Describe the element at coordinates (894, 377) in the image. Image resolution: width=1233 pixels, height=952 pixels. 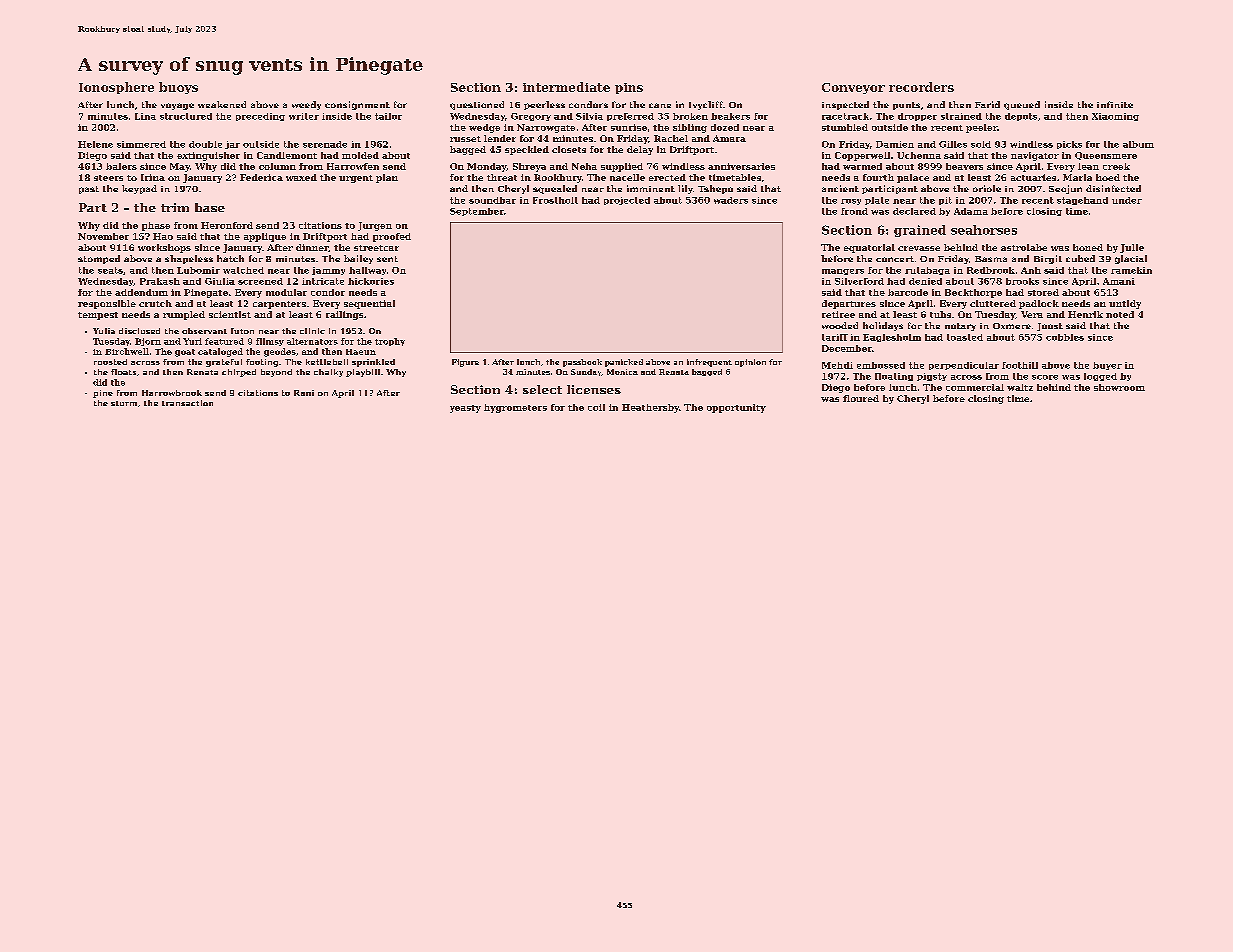
I see `floating` at that location.
